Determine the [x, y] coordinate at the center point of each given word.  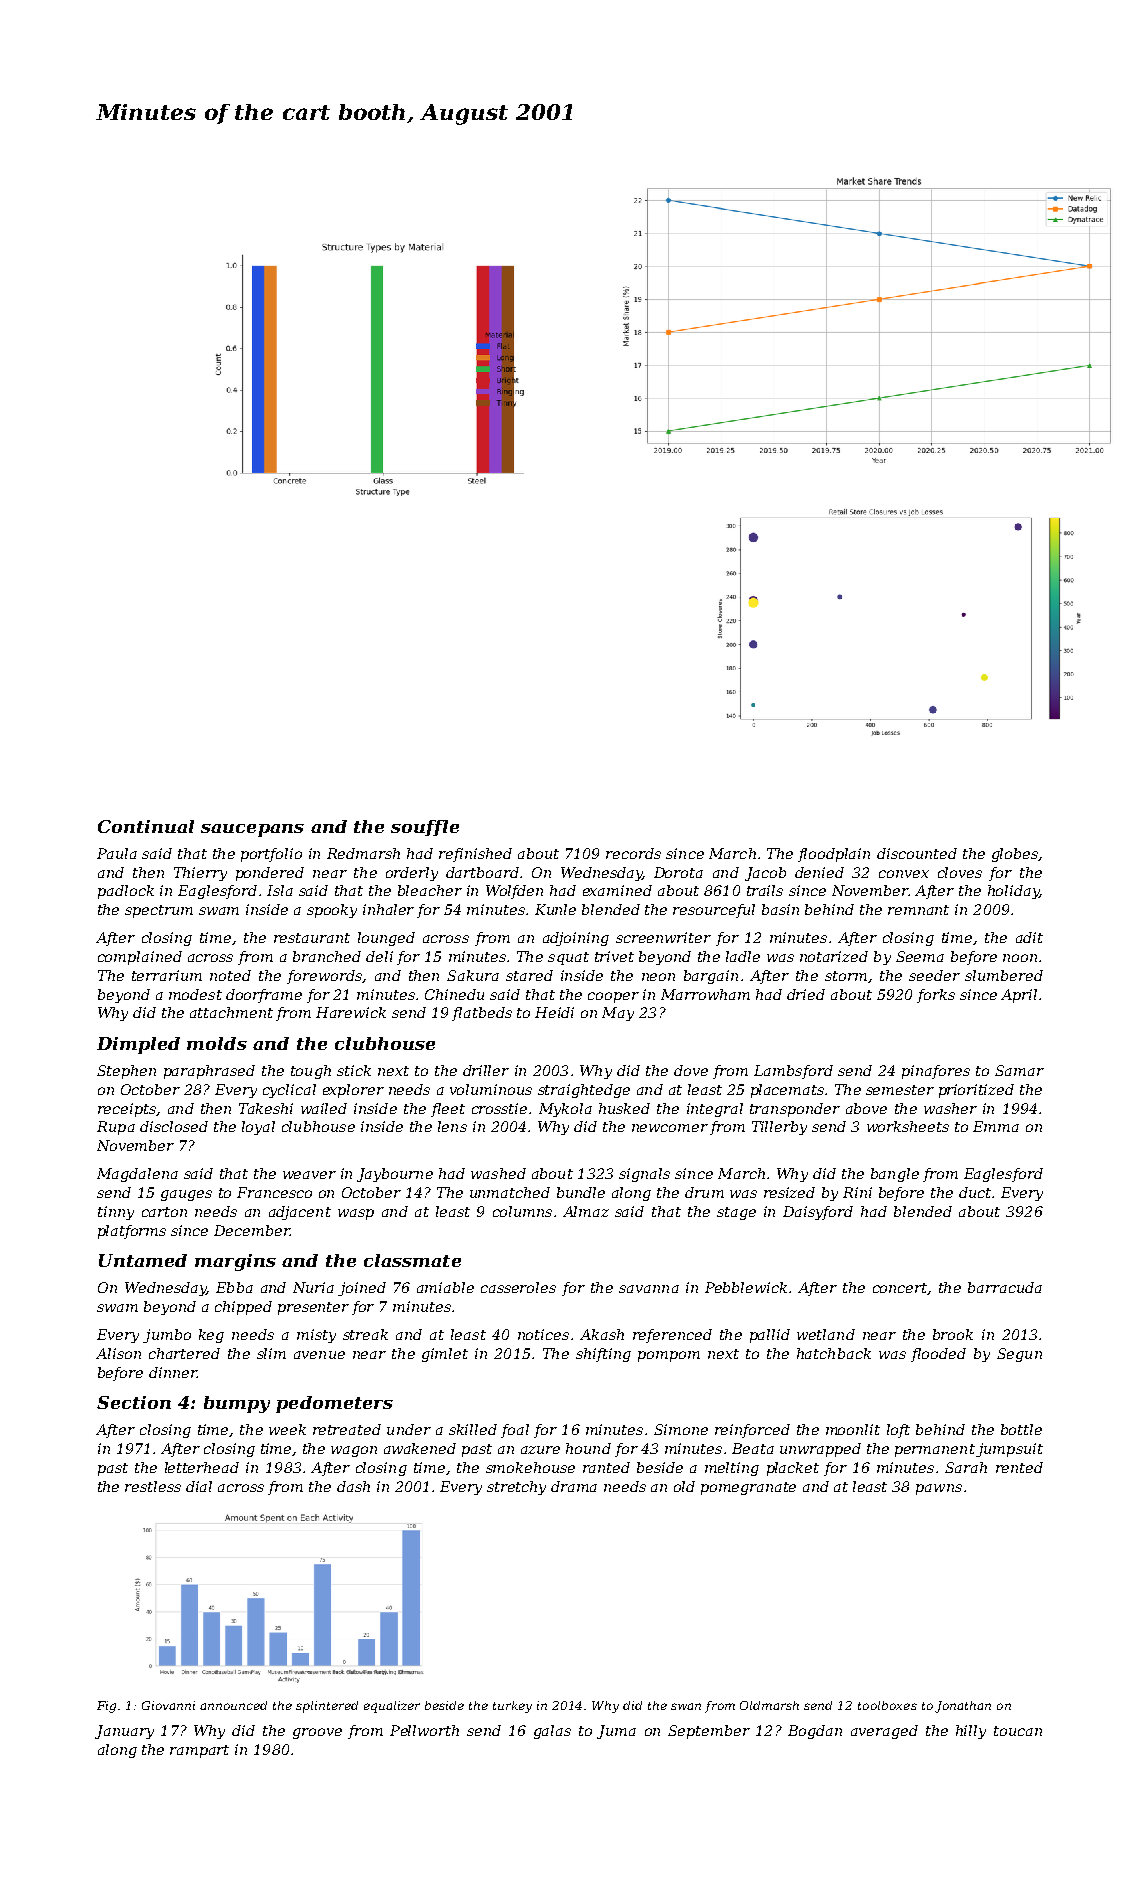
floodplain [834, 855]
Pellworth [424, 1730]
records [633, 853]
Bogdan [815, 1732]
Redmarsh [363, 853]
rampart [199, 1751]
